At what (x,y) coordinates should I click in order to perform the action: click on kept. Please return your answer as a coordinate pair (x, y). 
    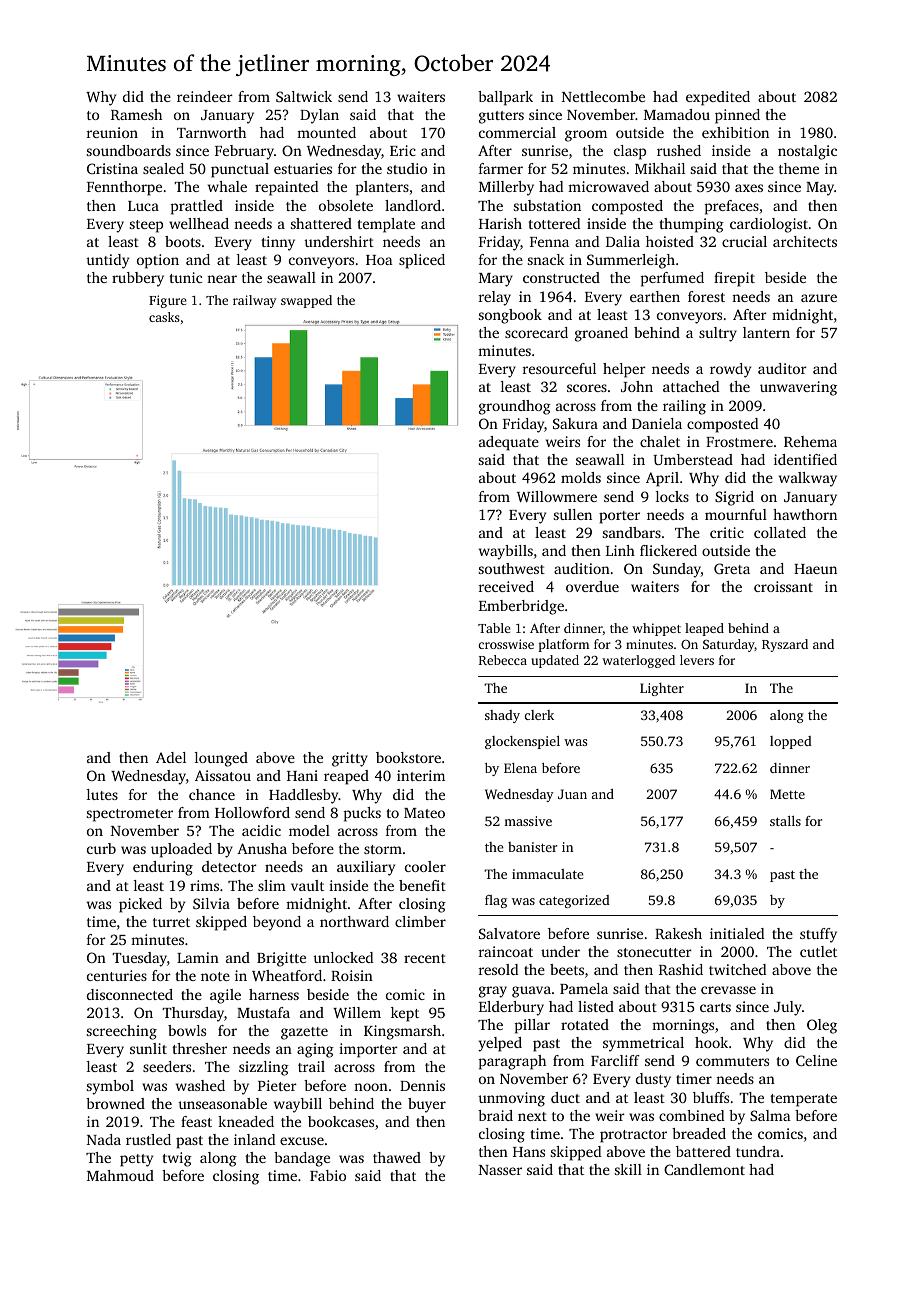
    Looking at the image, I should click on (405, 1014).
